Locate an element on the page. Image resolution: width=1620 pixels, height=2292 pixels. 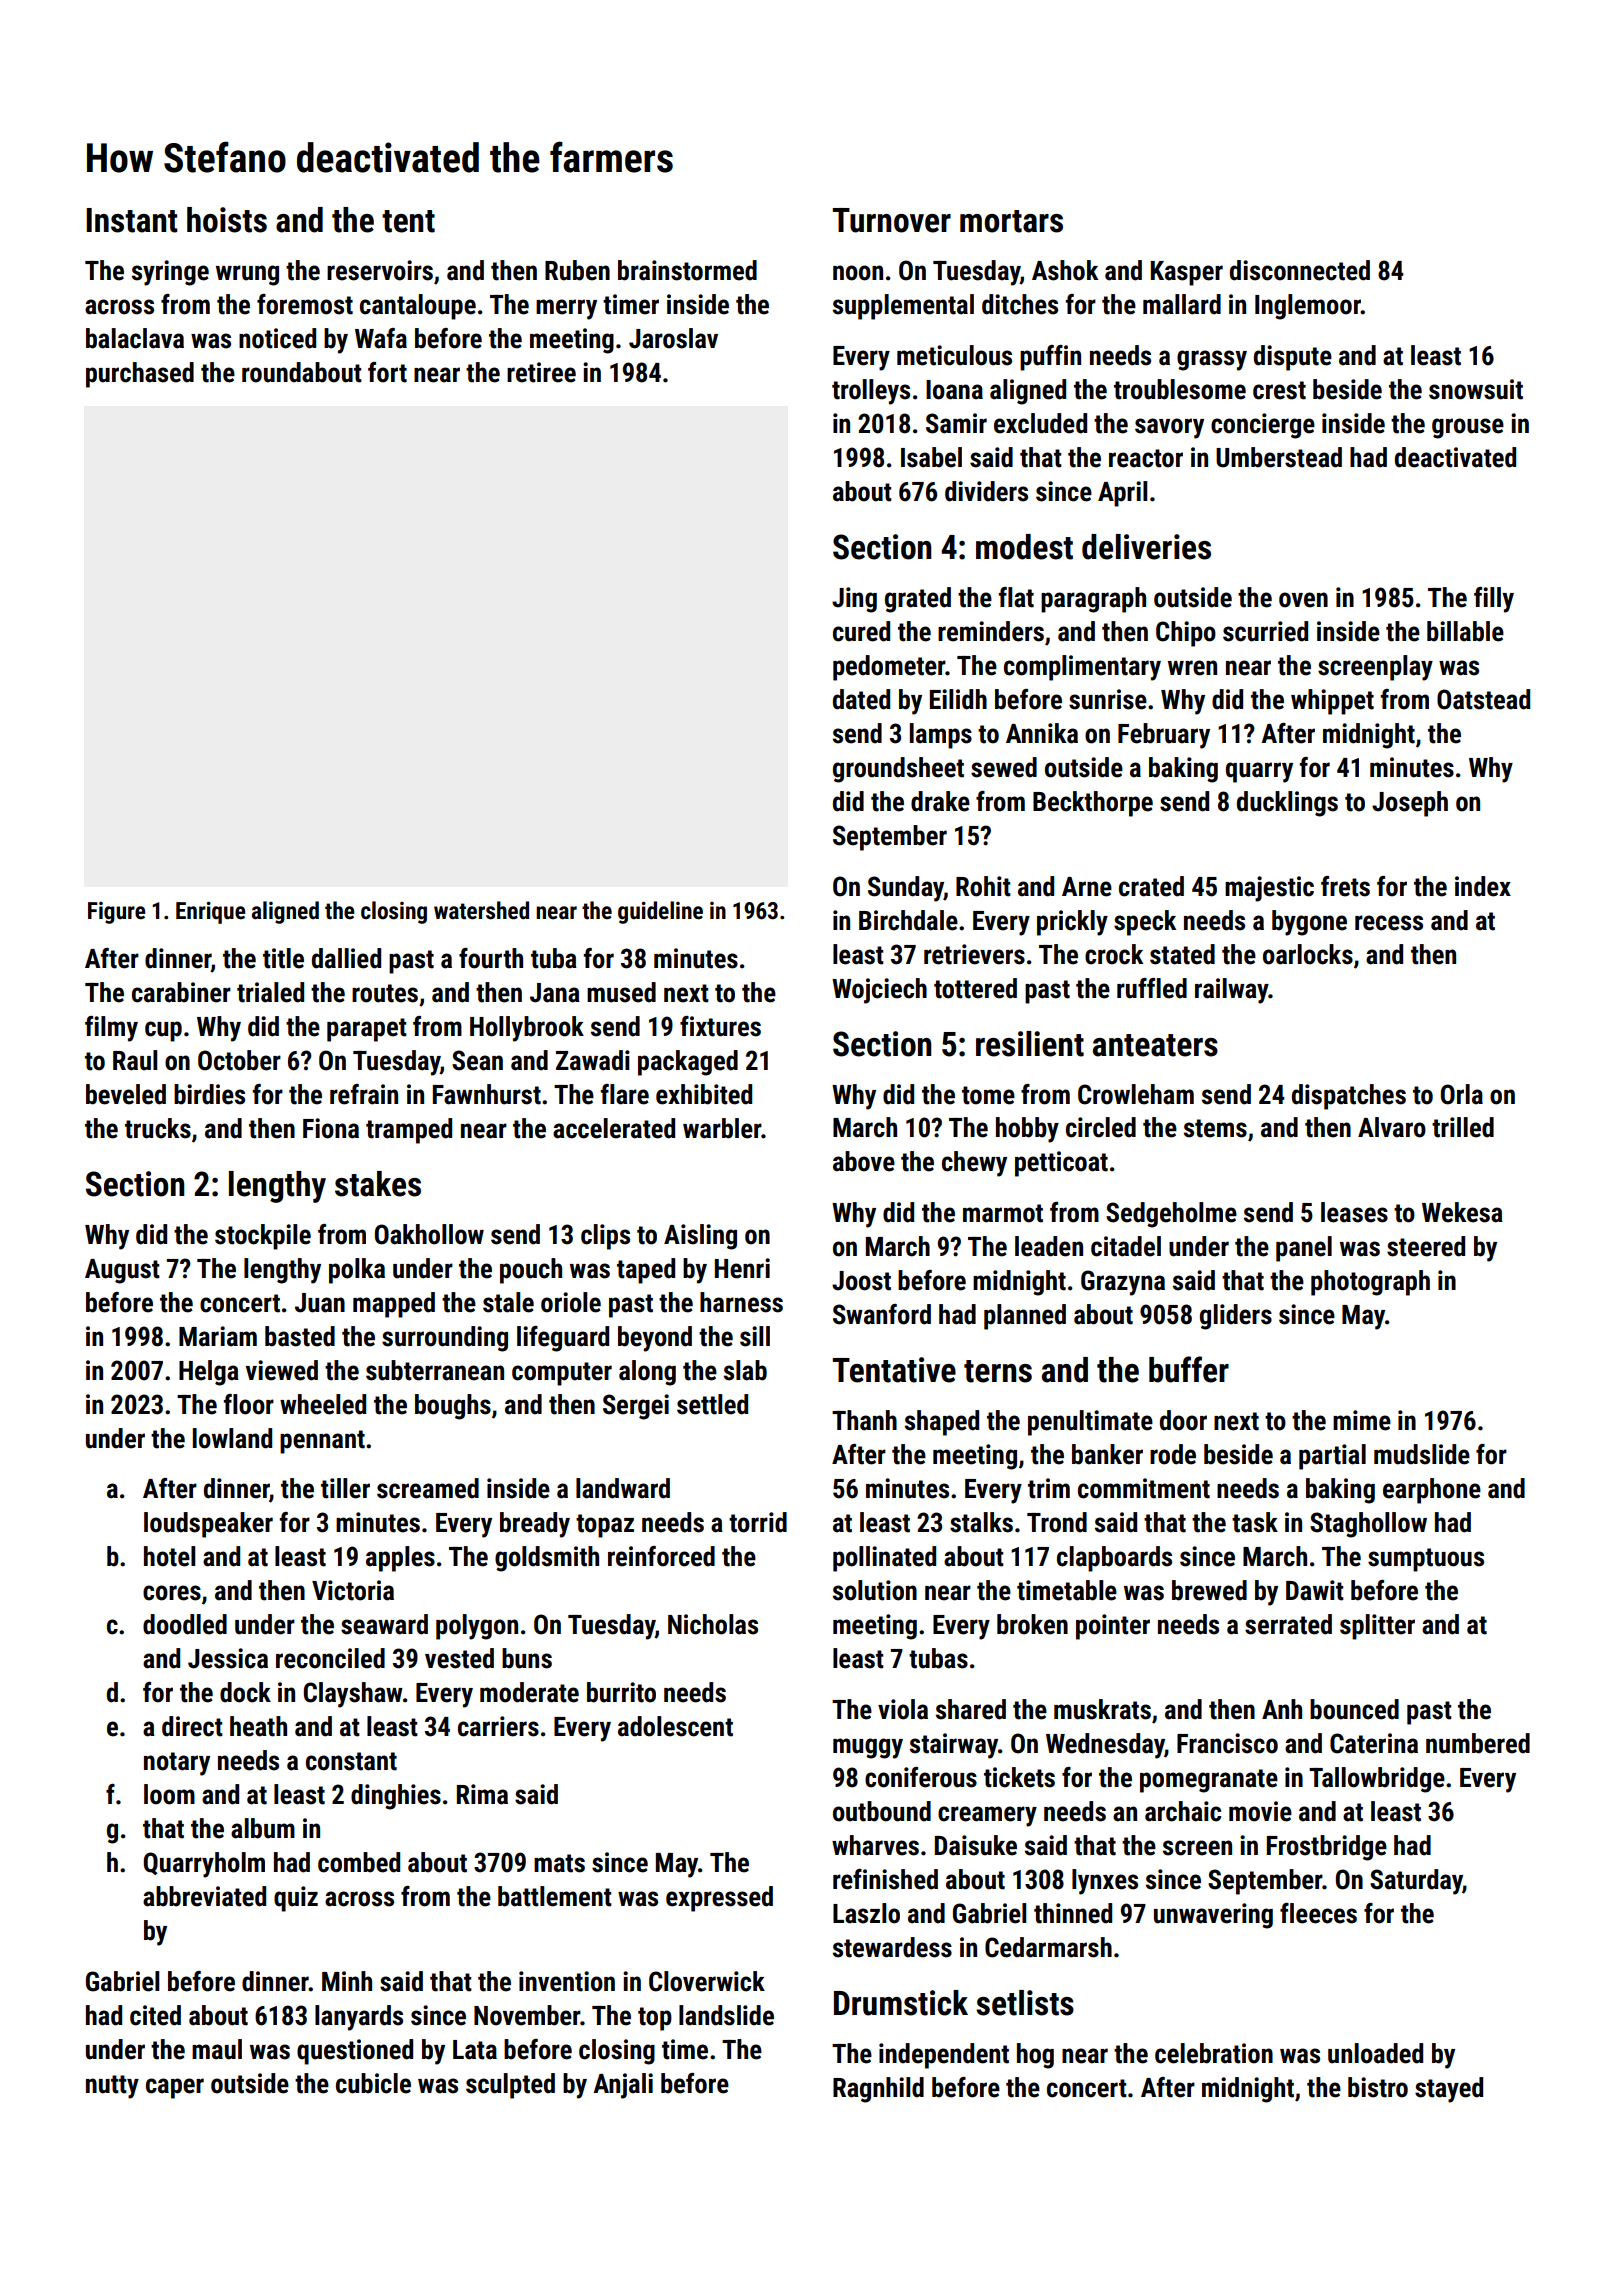
broken is located at coordinates (1032, 1624).
